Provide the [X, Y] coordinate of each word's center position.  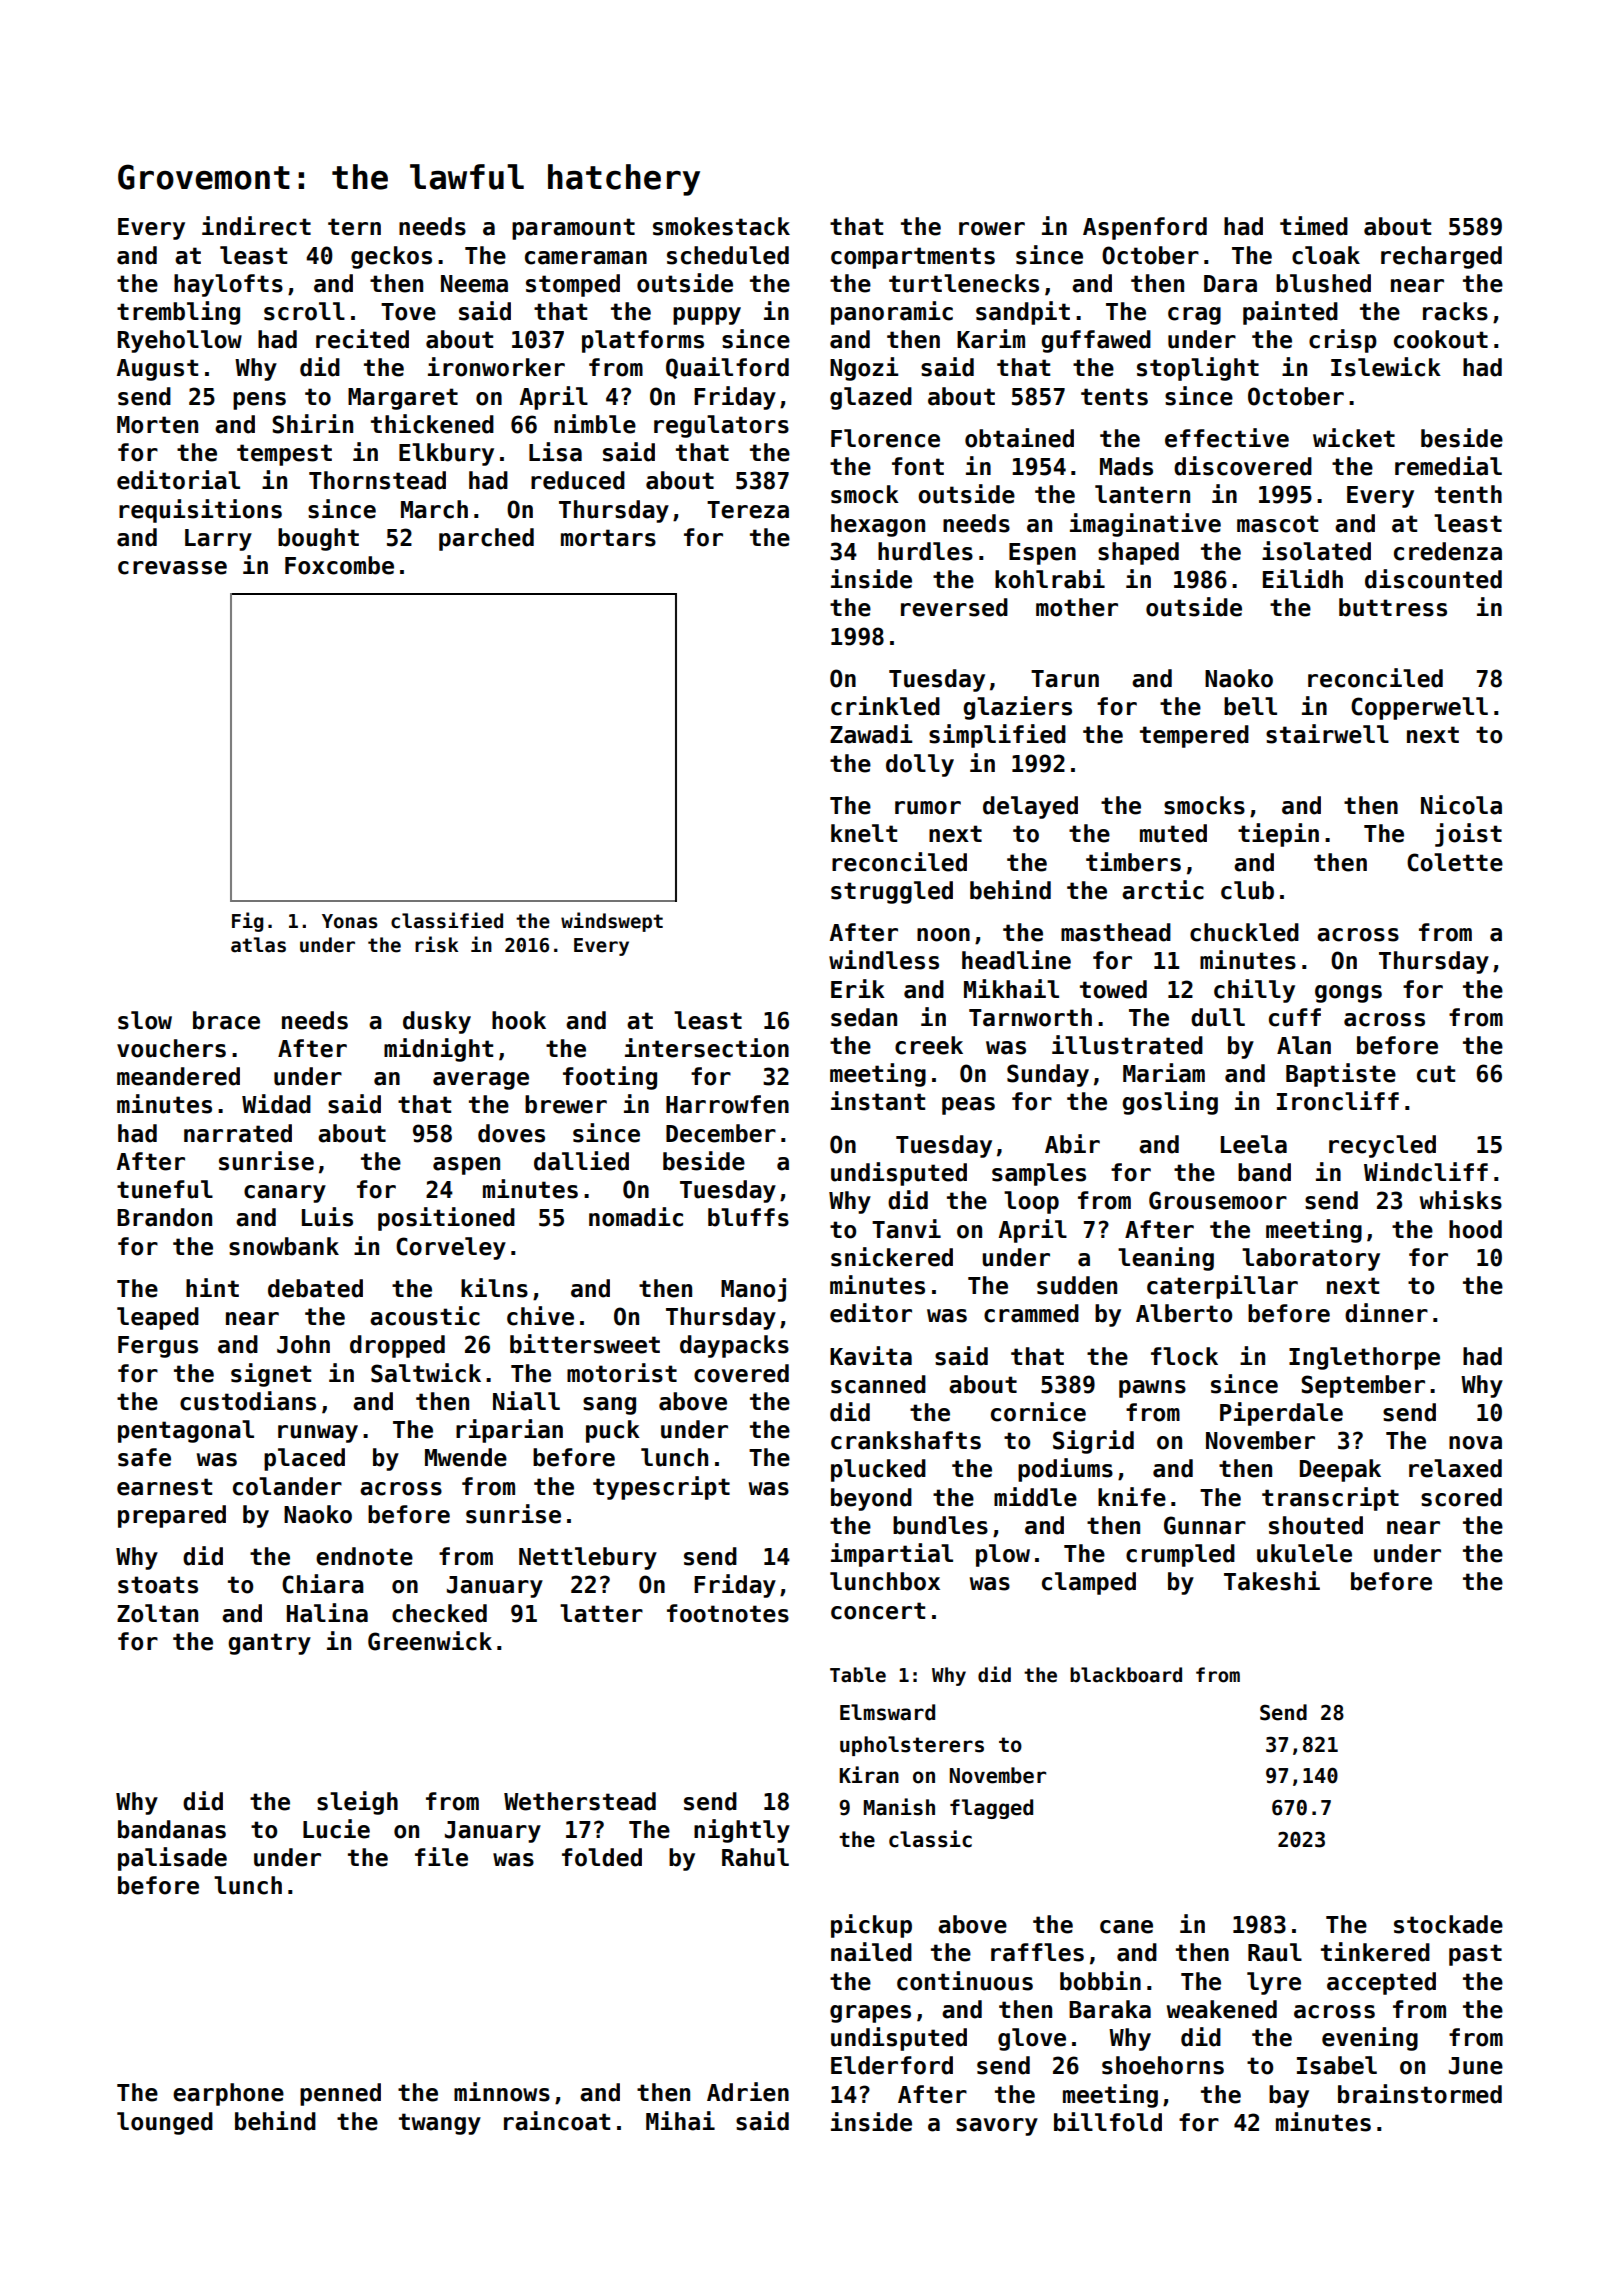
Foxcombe [339, 565]
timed [1314, 226]
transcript [1330, 1499]
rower [992, 229]
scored [1461, 1497]
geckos [391, 257]
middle [1035, 1497]
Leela [1254, 1144]
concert [878, 1611]
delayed [1030, 807]
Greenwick [430, 1641]
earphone [228, 2094]
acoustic [425, 1316]
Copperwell [1419, 708]
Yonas [350, 921]
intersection [707, 1048]
